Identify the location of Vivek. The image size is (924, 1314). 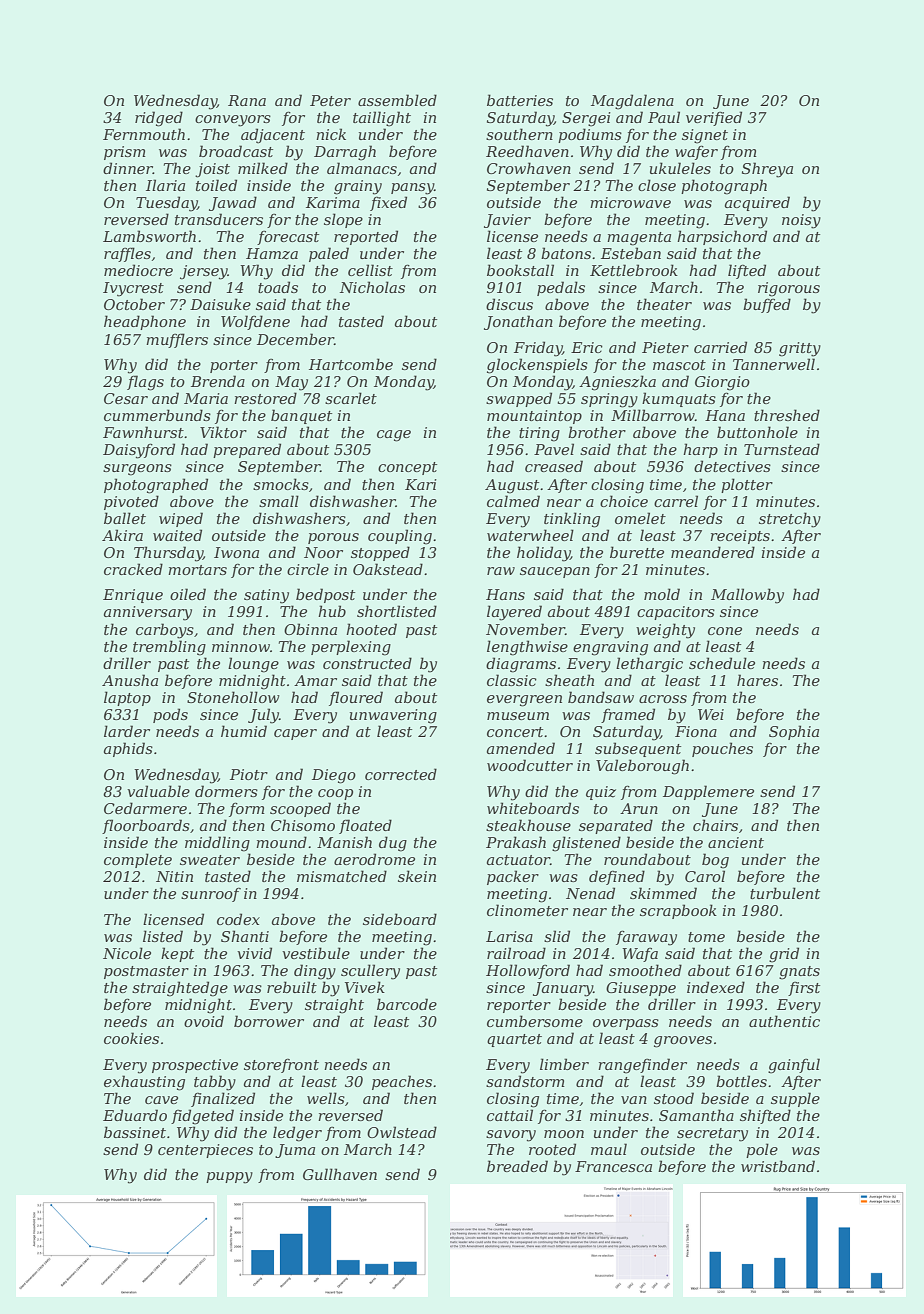
(365, 987).
